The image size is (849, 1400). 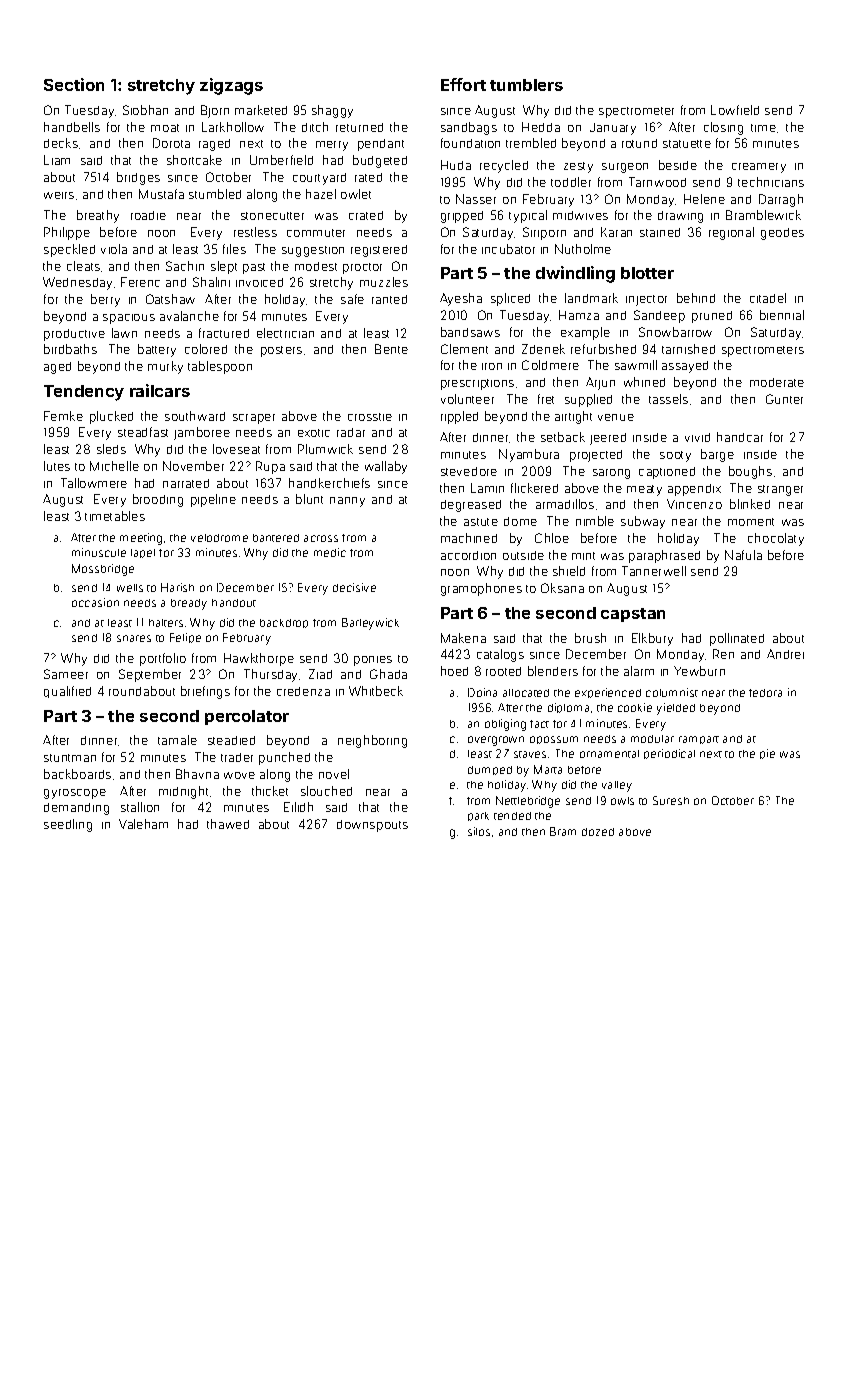 I want to click on experienced, so click(x=608, y=693).
